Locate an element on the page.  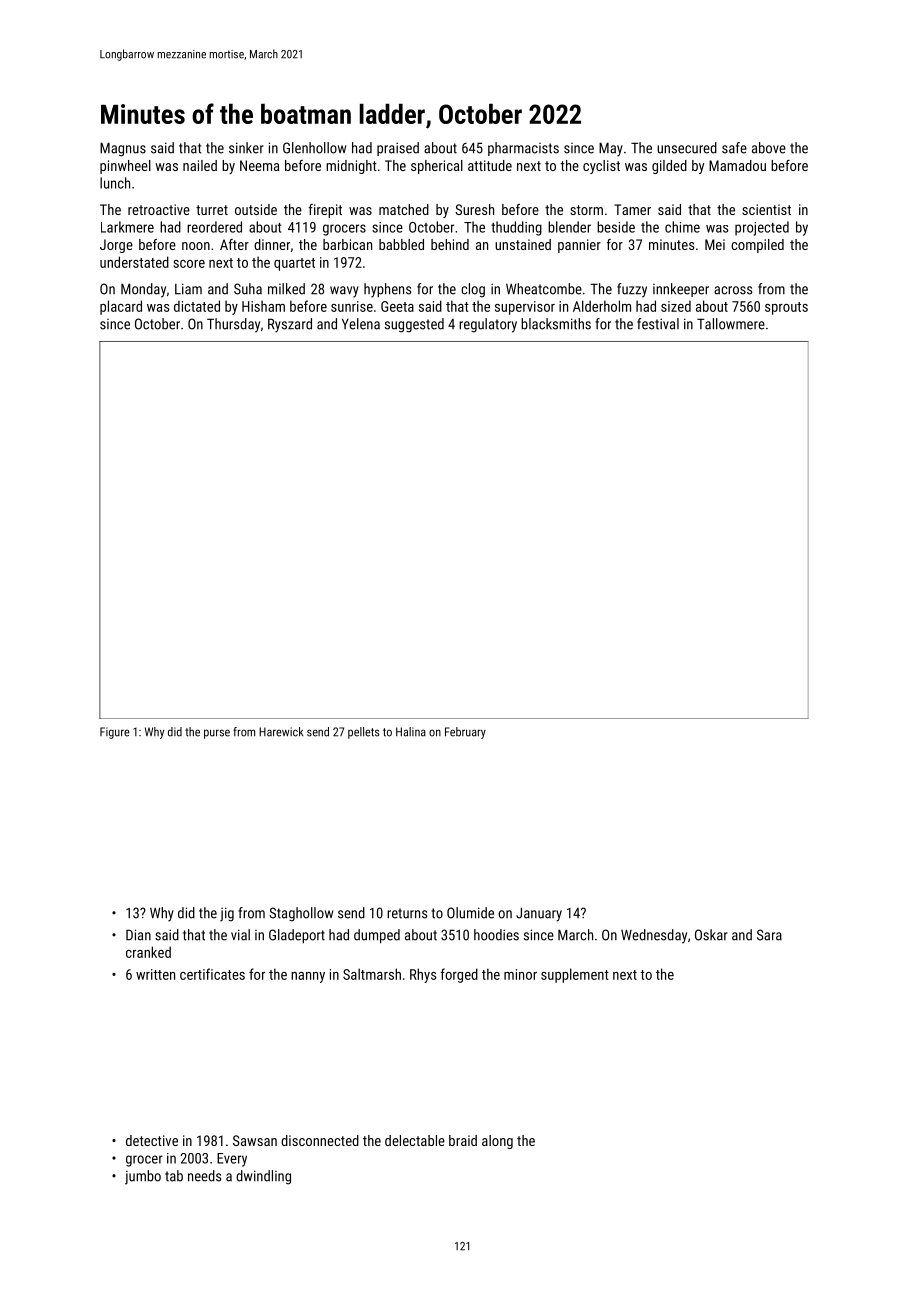
sprouts is located at coordinates (786, 308).
